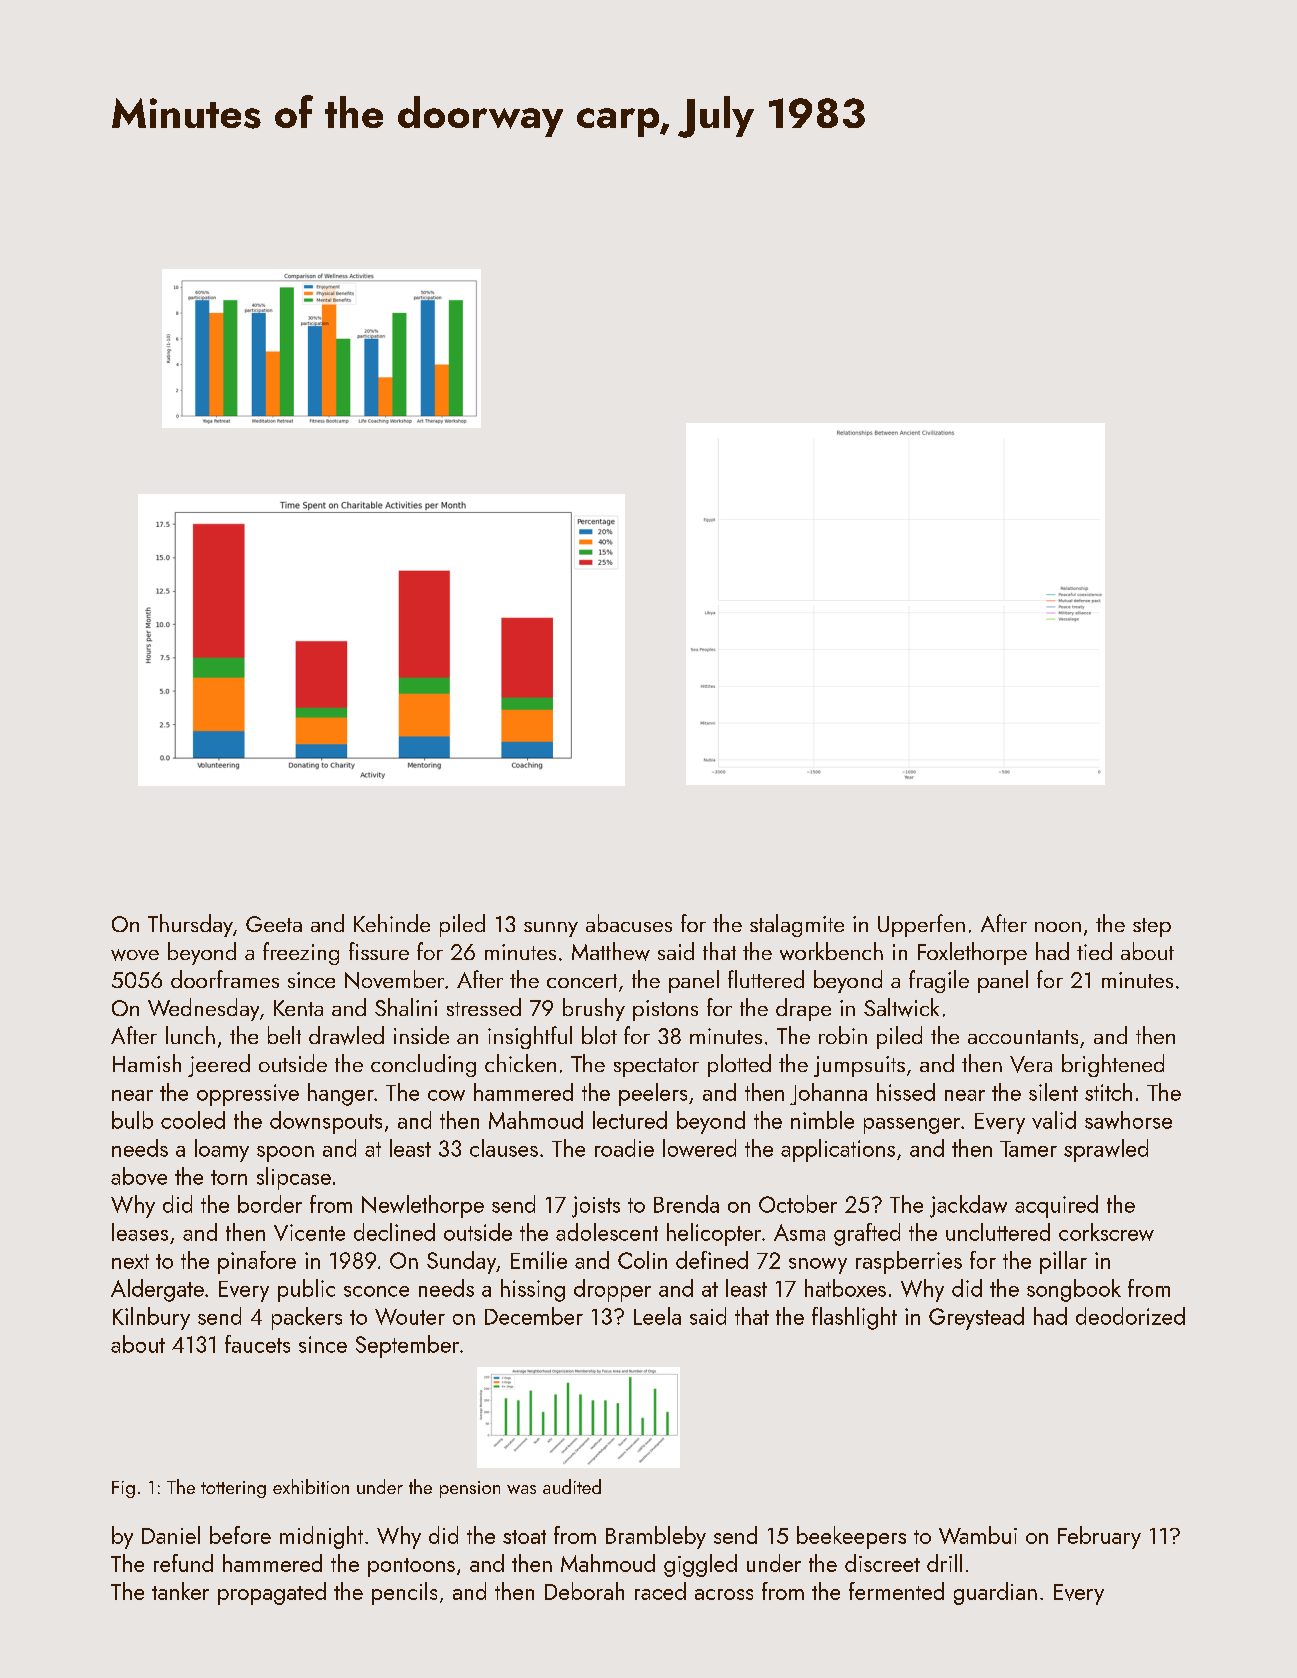 The image size is (1297, 1678). I want to click on noon, so click(1058, 927).
